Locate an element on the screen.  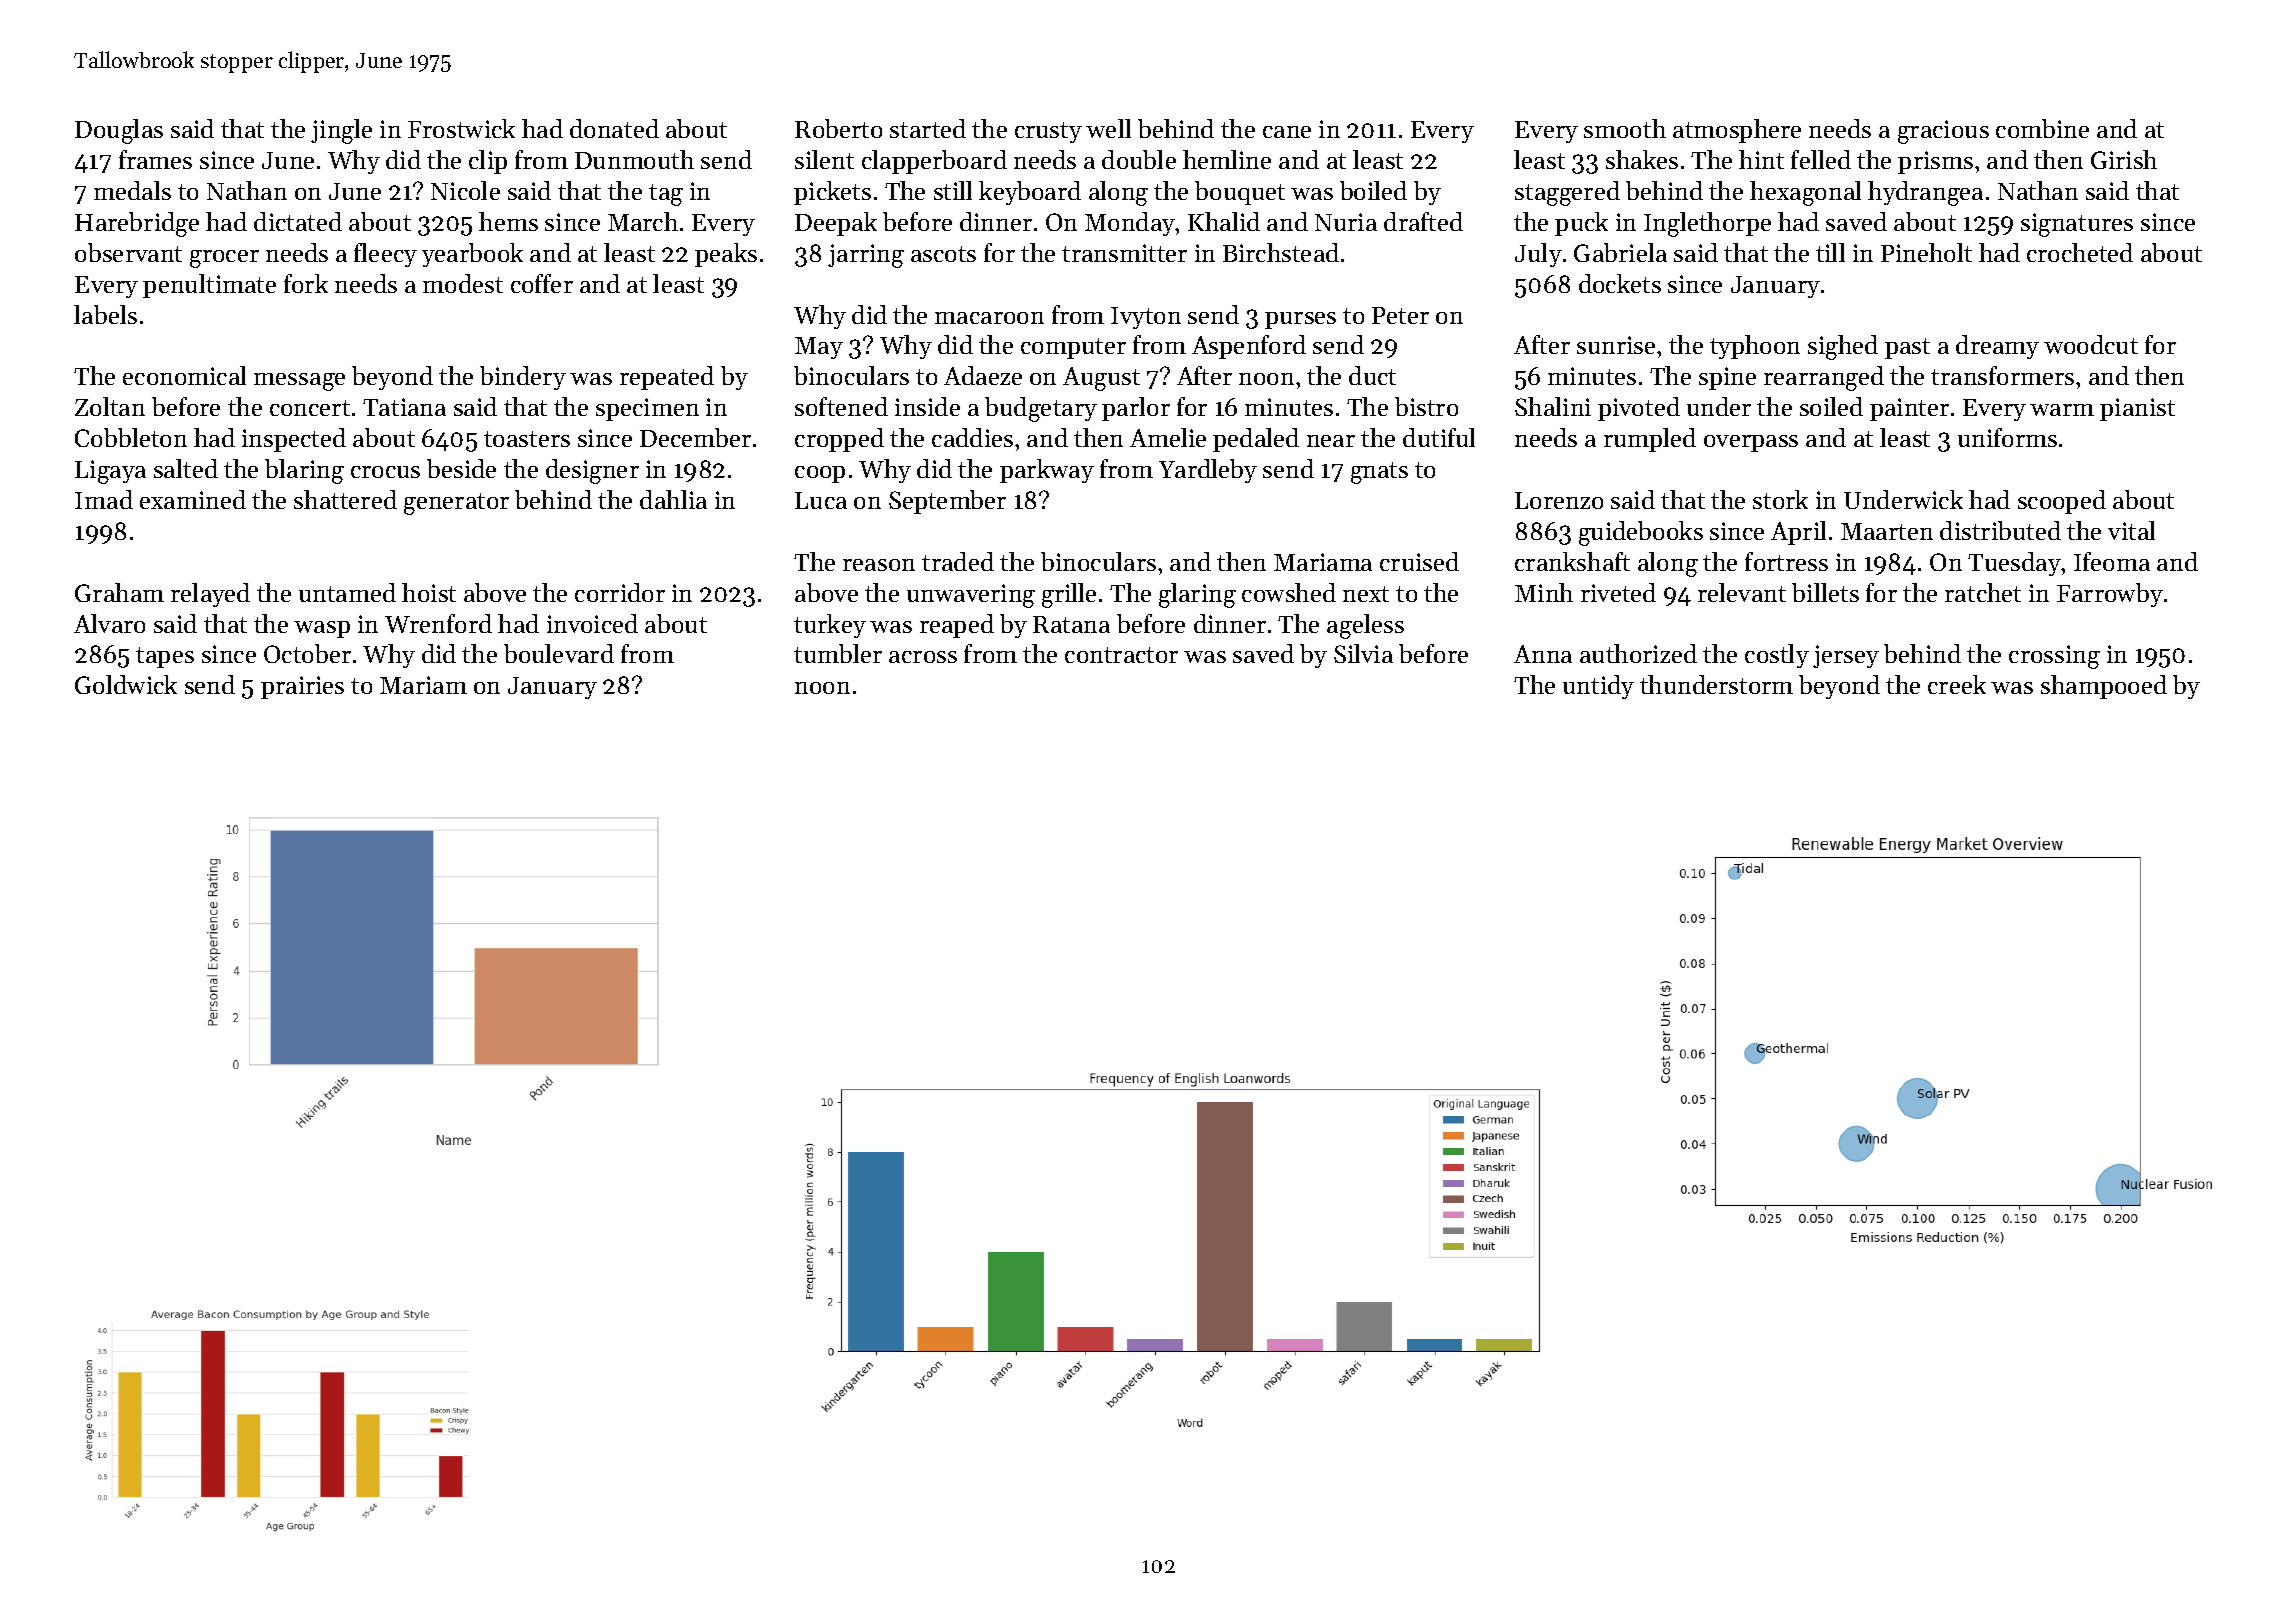
overpass is located at coordinates (1751, 443).
